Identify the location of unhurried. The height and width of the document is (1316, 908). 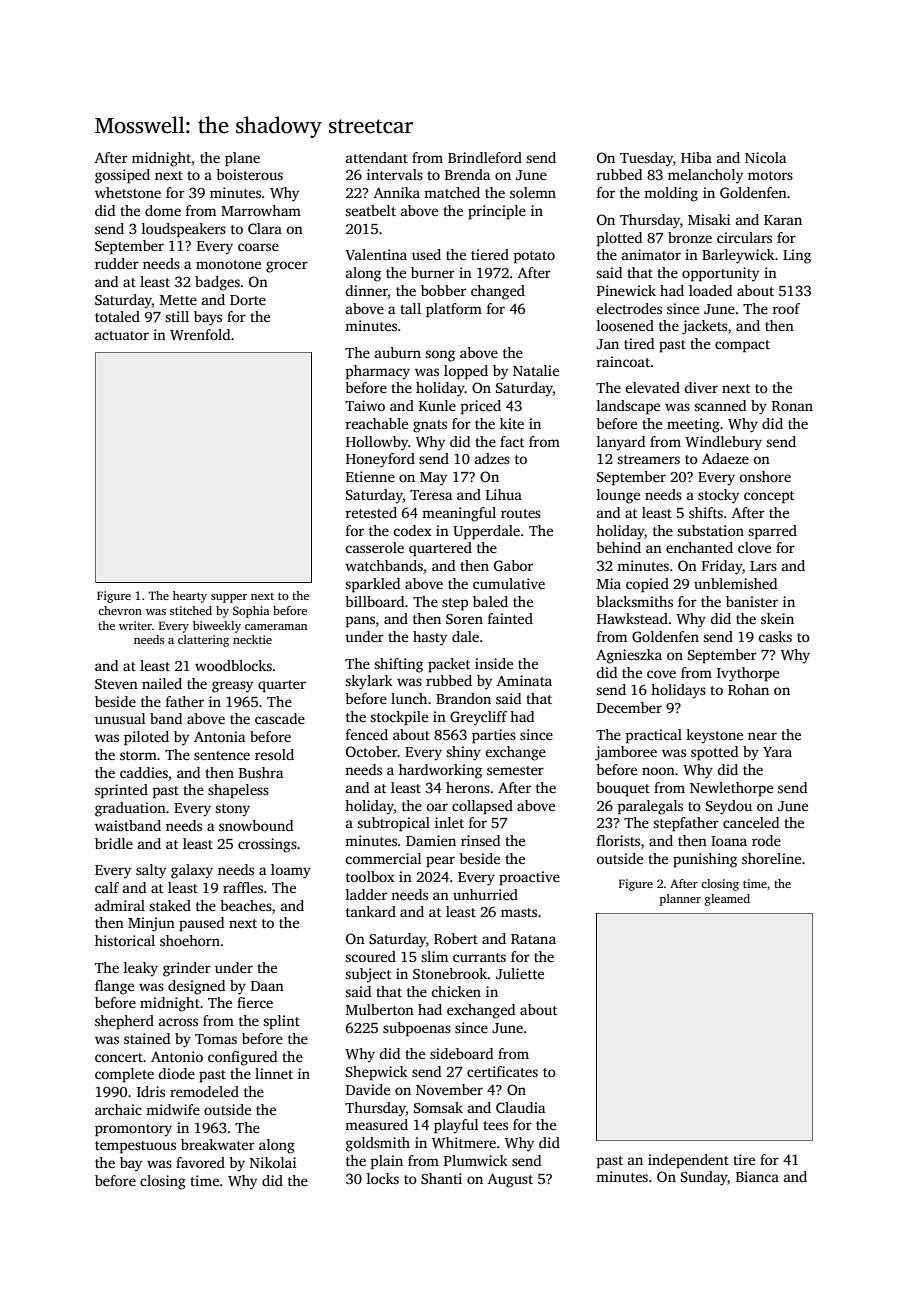
(485, 894).
